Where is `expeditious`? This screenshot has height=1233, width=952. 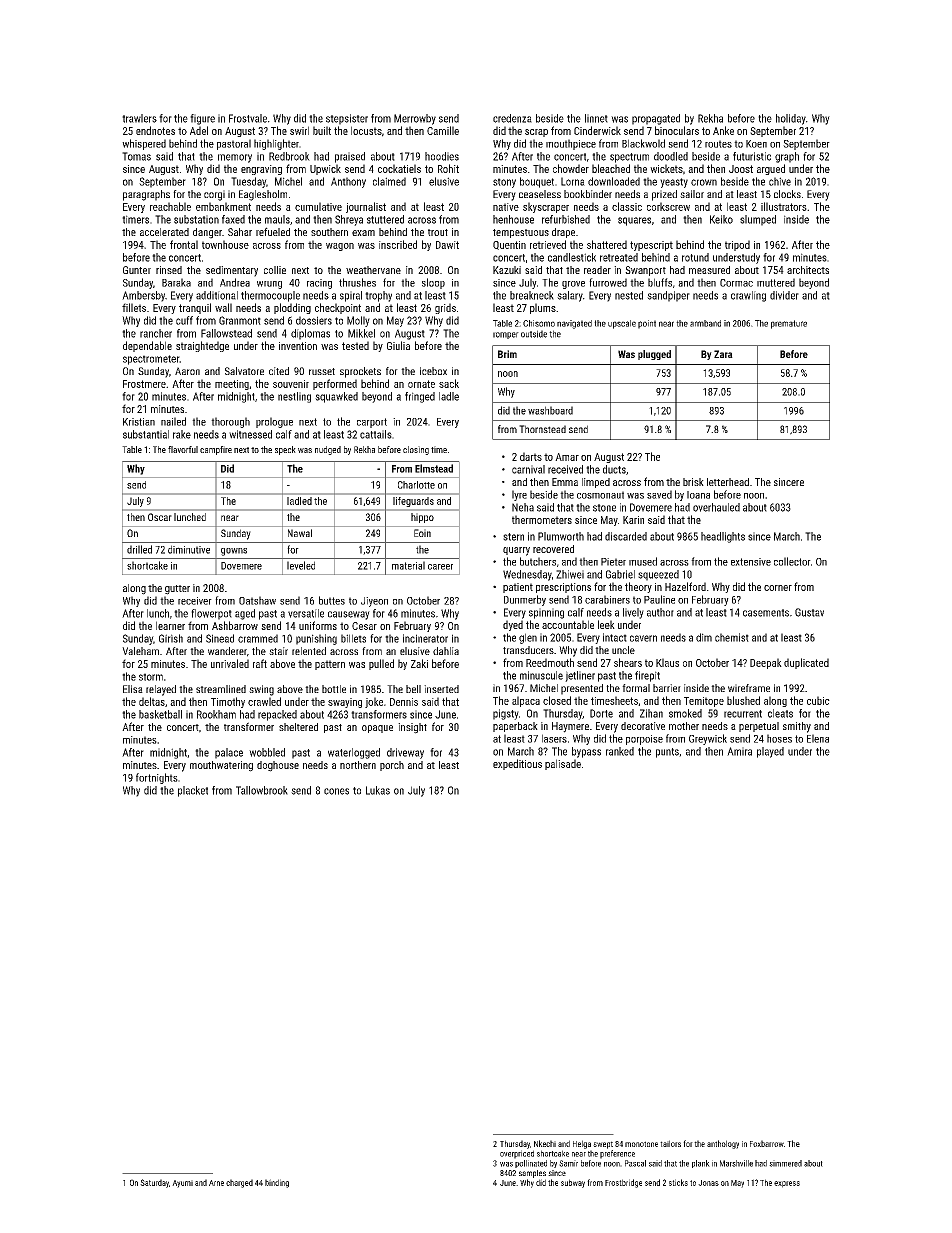
expeditious is located at coordinates (517, 764).
